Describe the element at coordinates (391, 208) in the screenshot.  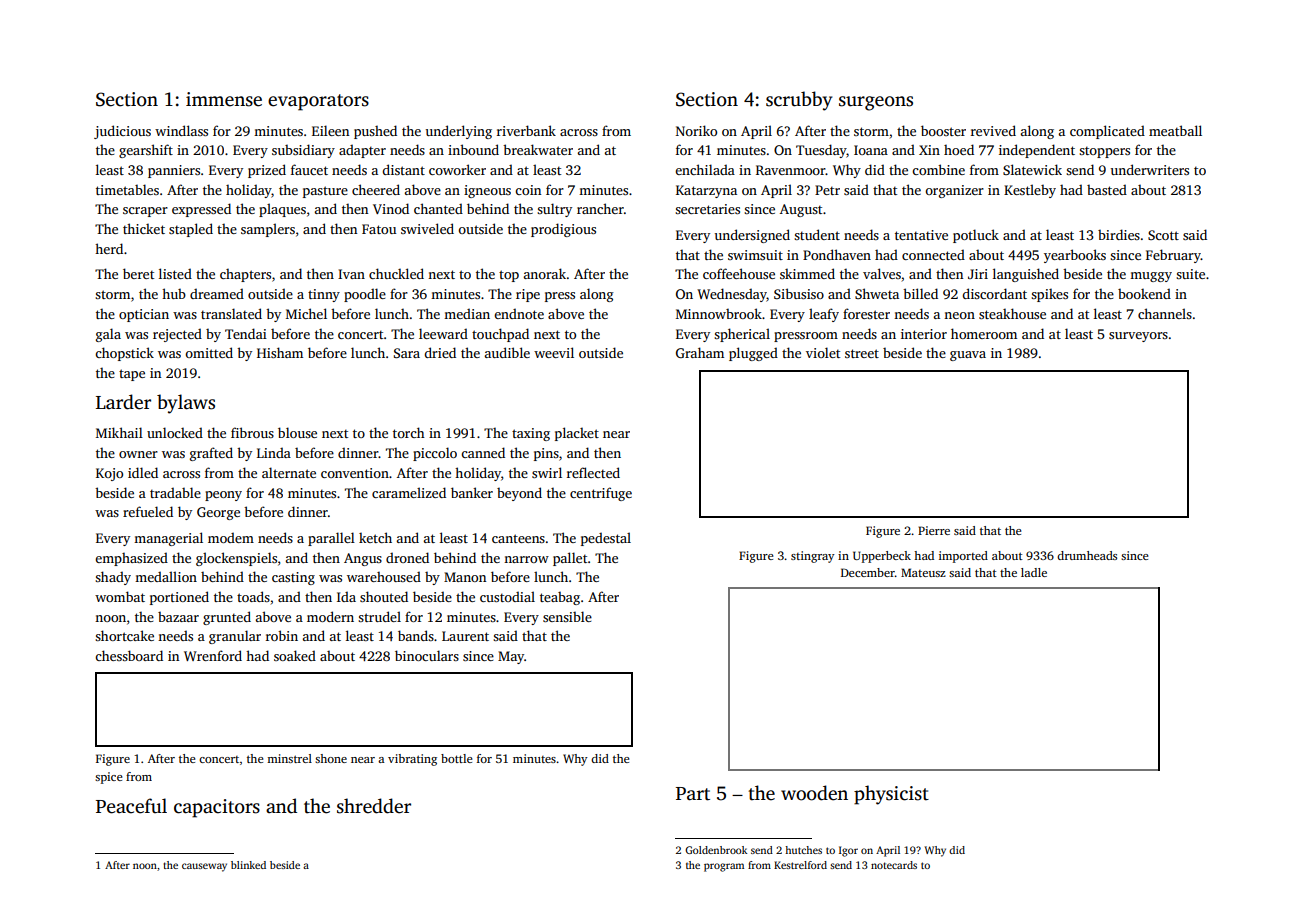
I see `Vinod` at that location.
